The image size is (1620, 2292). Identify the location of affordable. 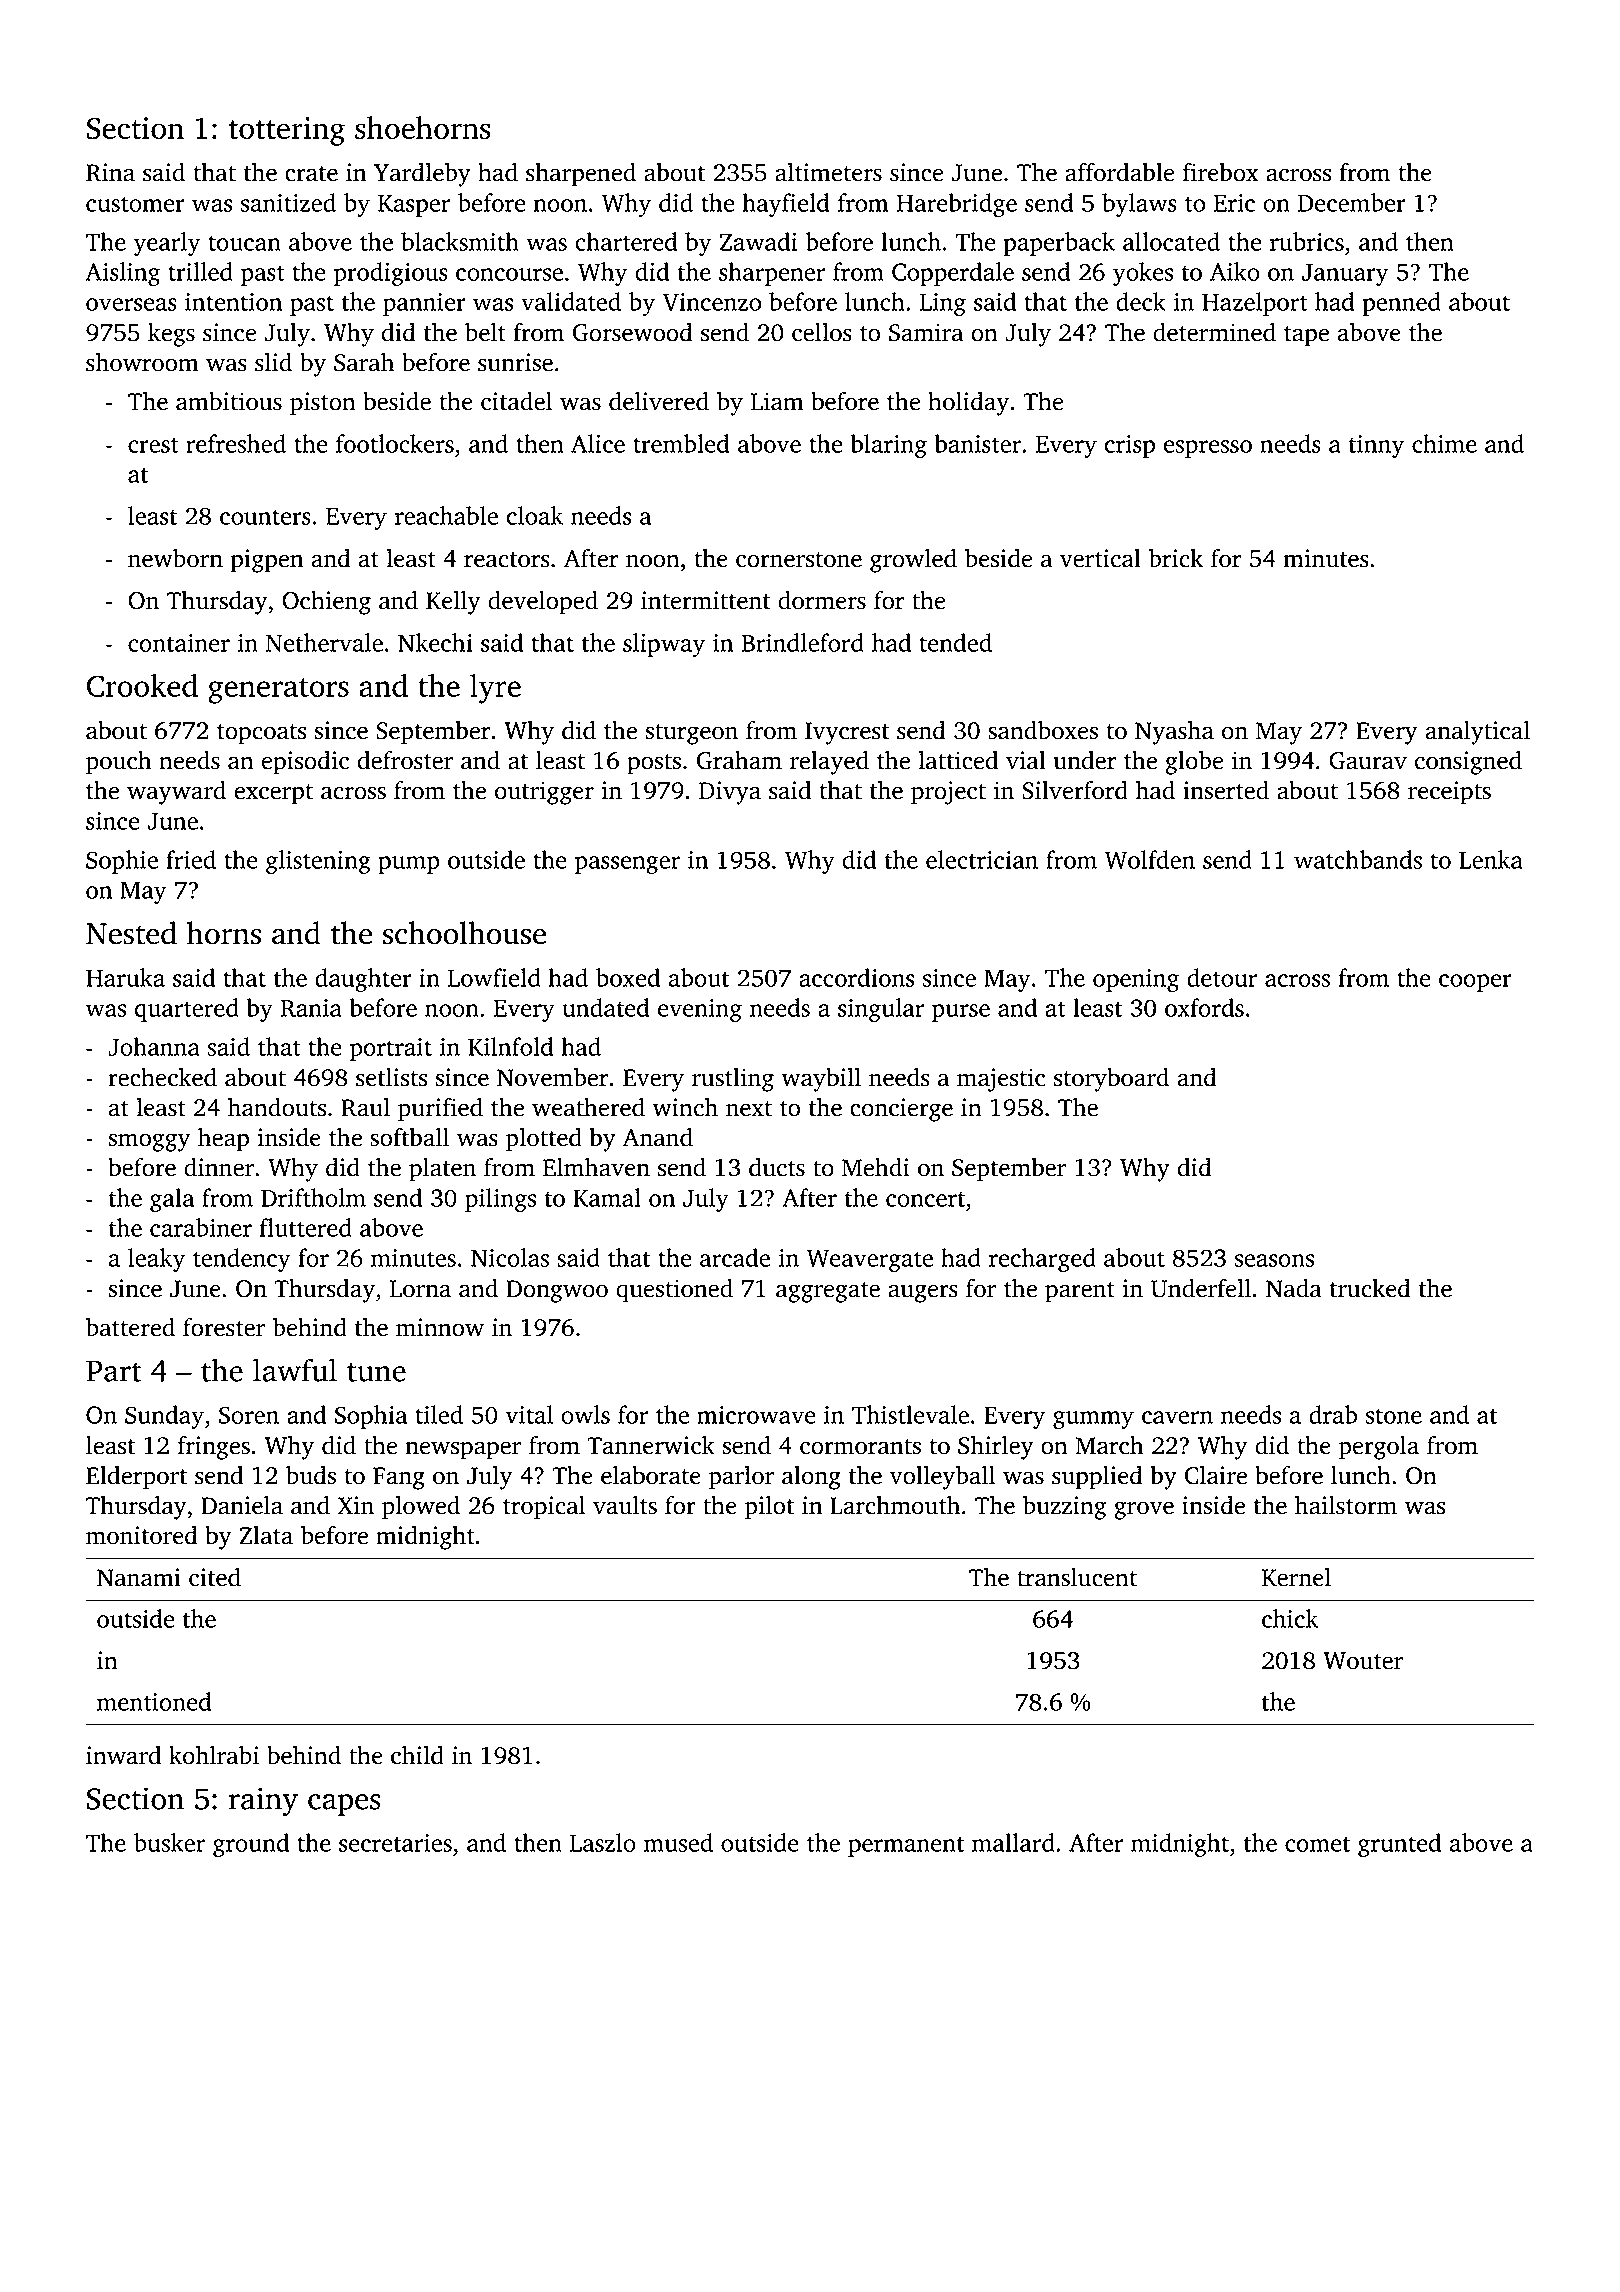
(1119, 172).
